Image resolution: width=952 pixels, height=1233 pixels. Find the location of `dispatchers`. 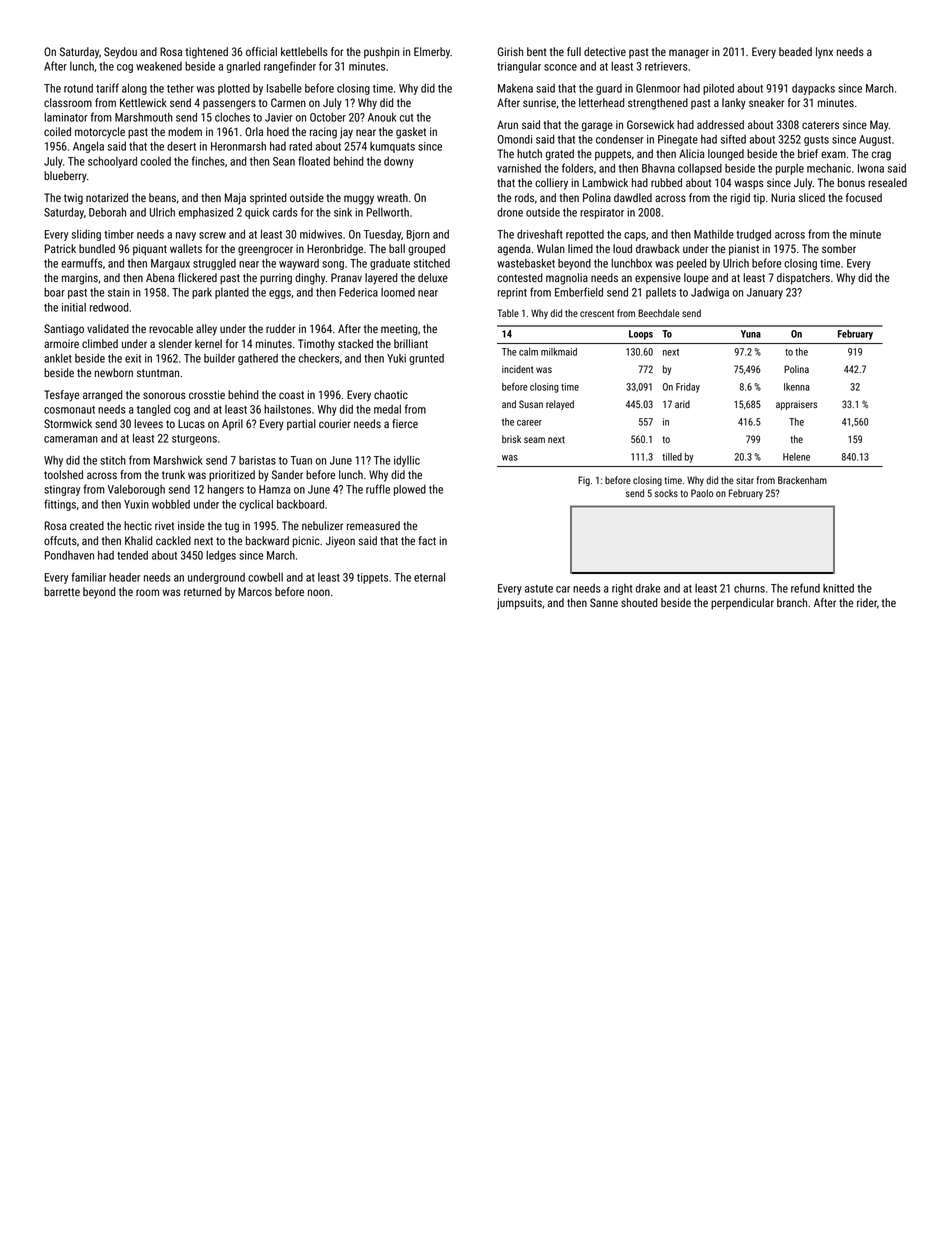

dispatchers is located at coordinates (803, 279).
